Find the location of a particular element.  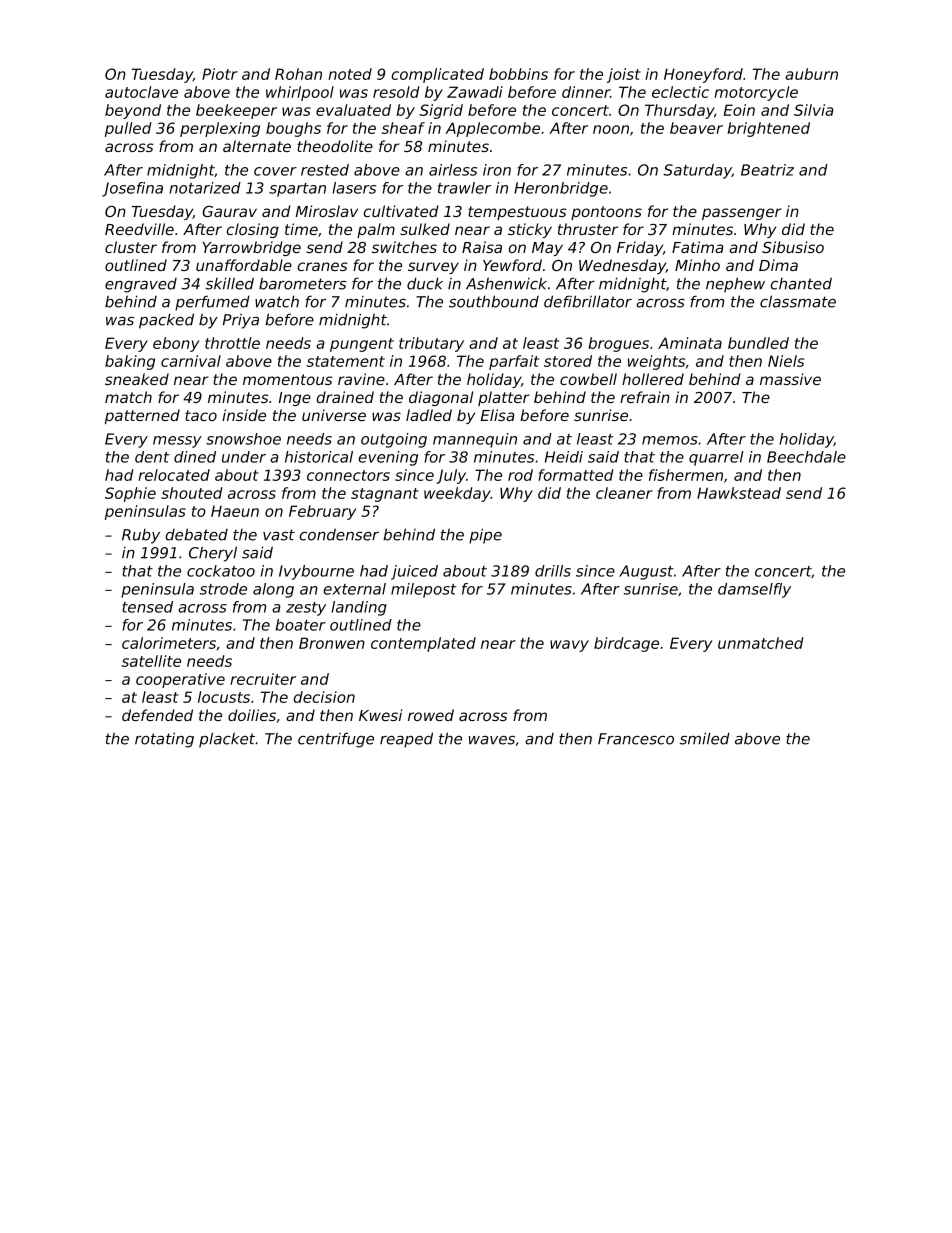

Hawkstead is located at coordinates (739, 493).
